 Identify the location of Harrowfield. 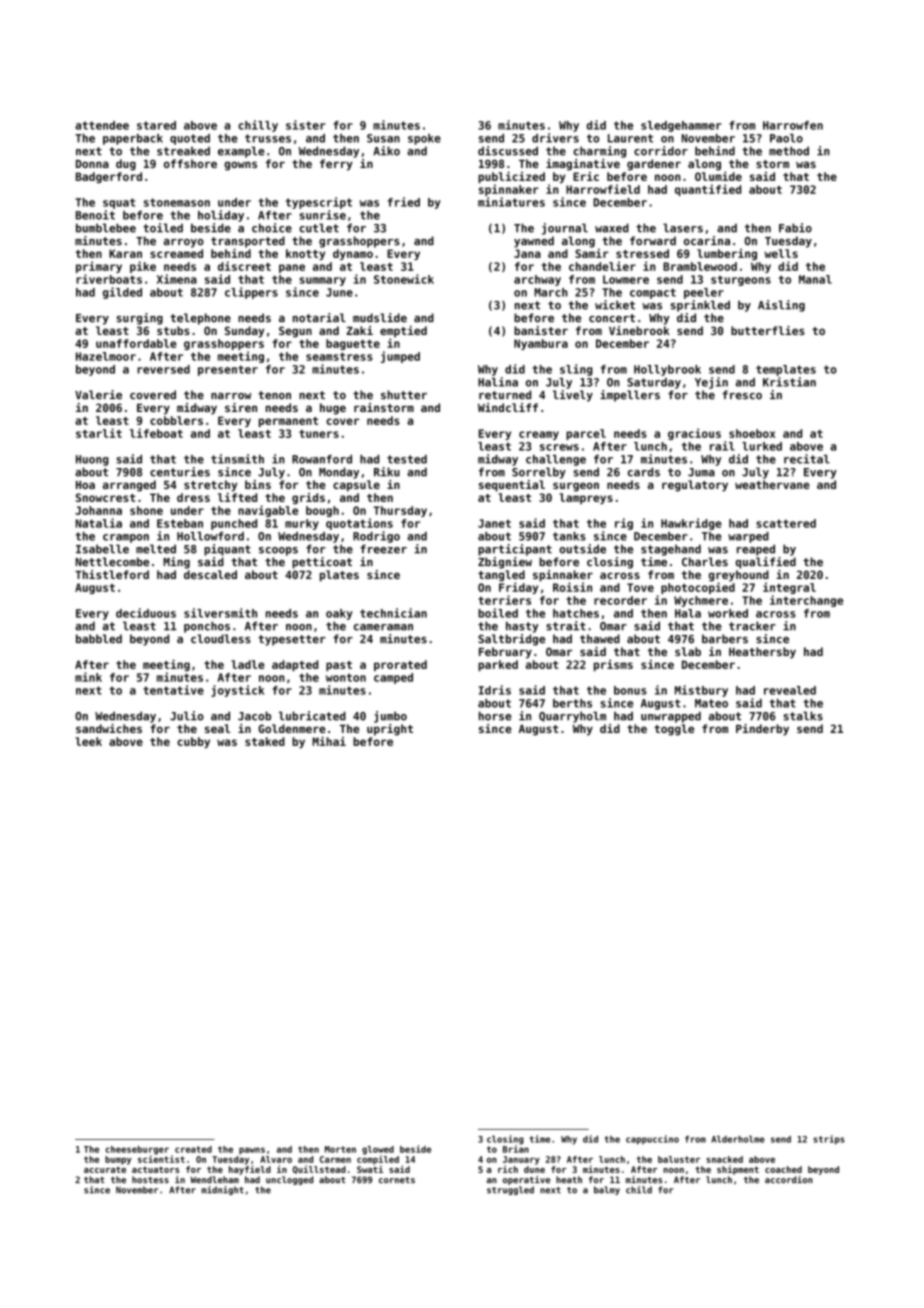
(603, 189).
